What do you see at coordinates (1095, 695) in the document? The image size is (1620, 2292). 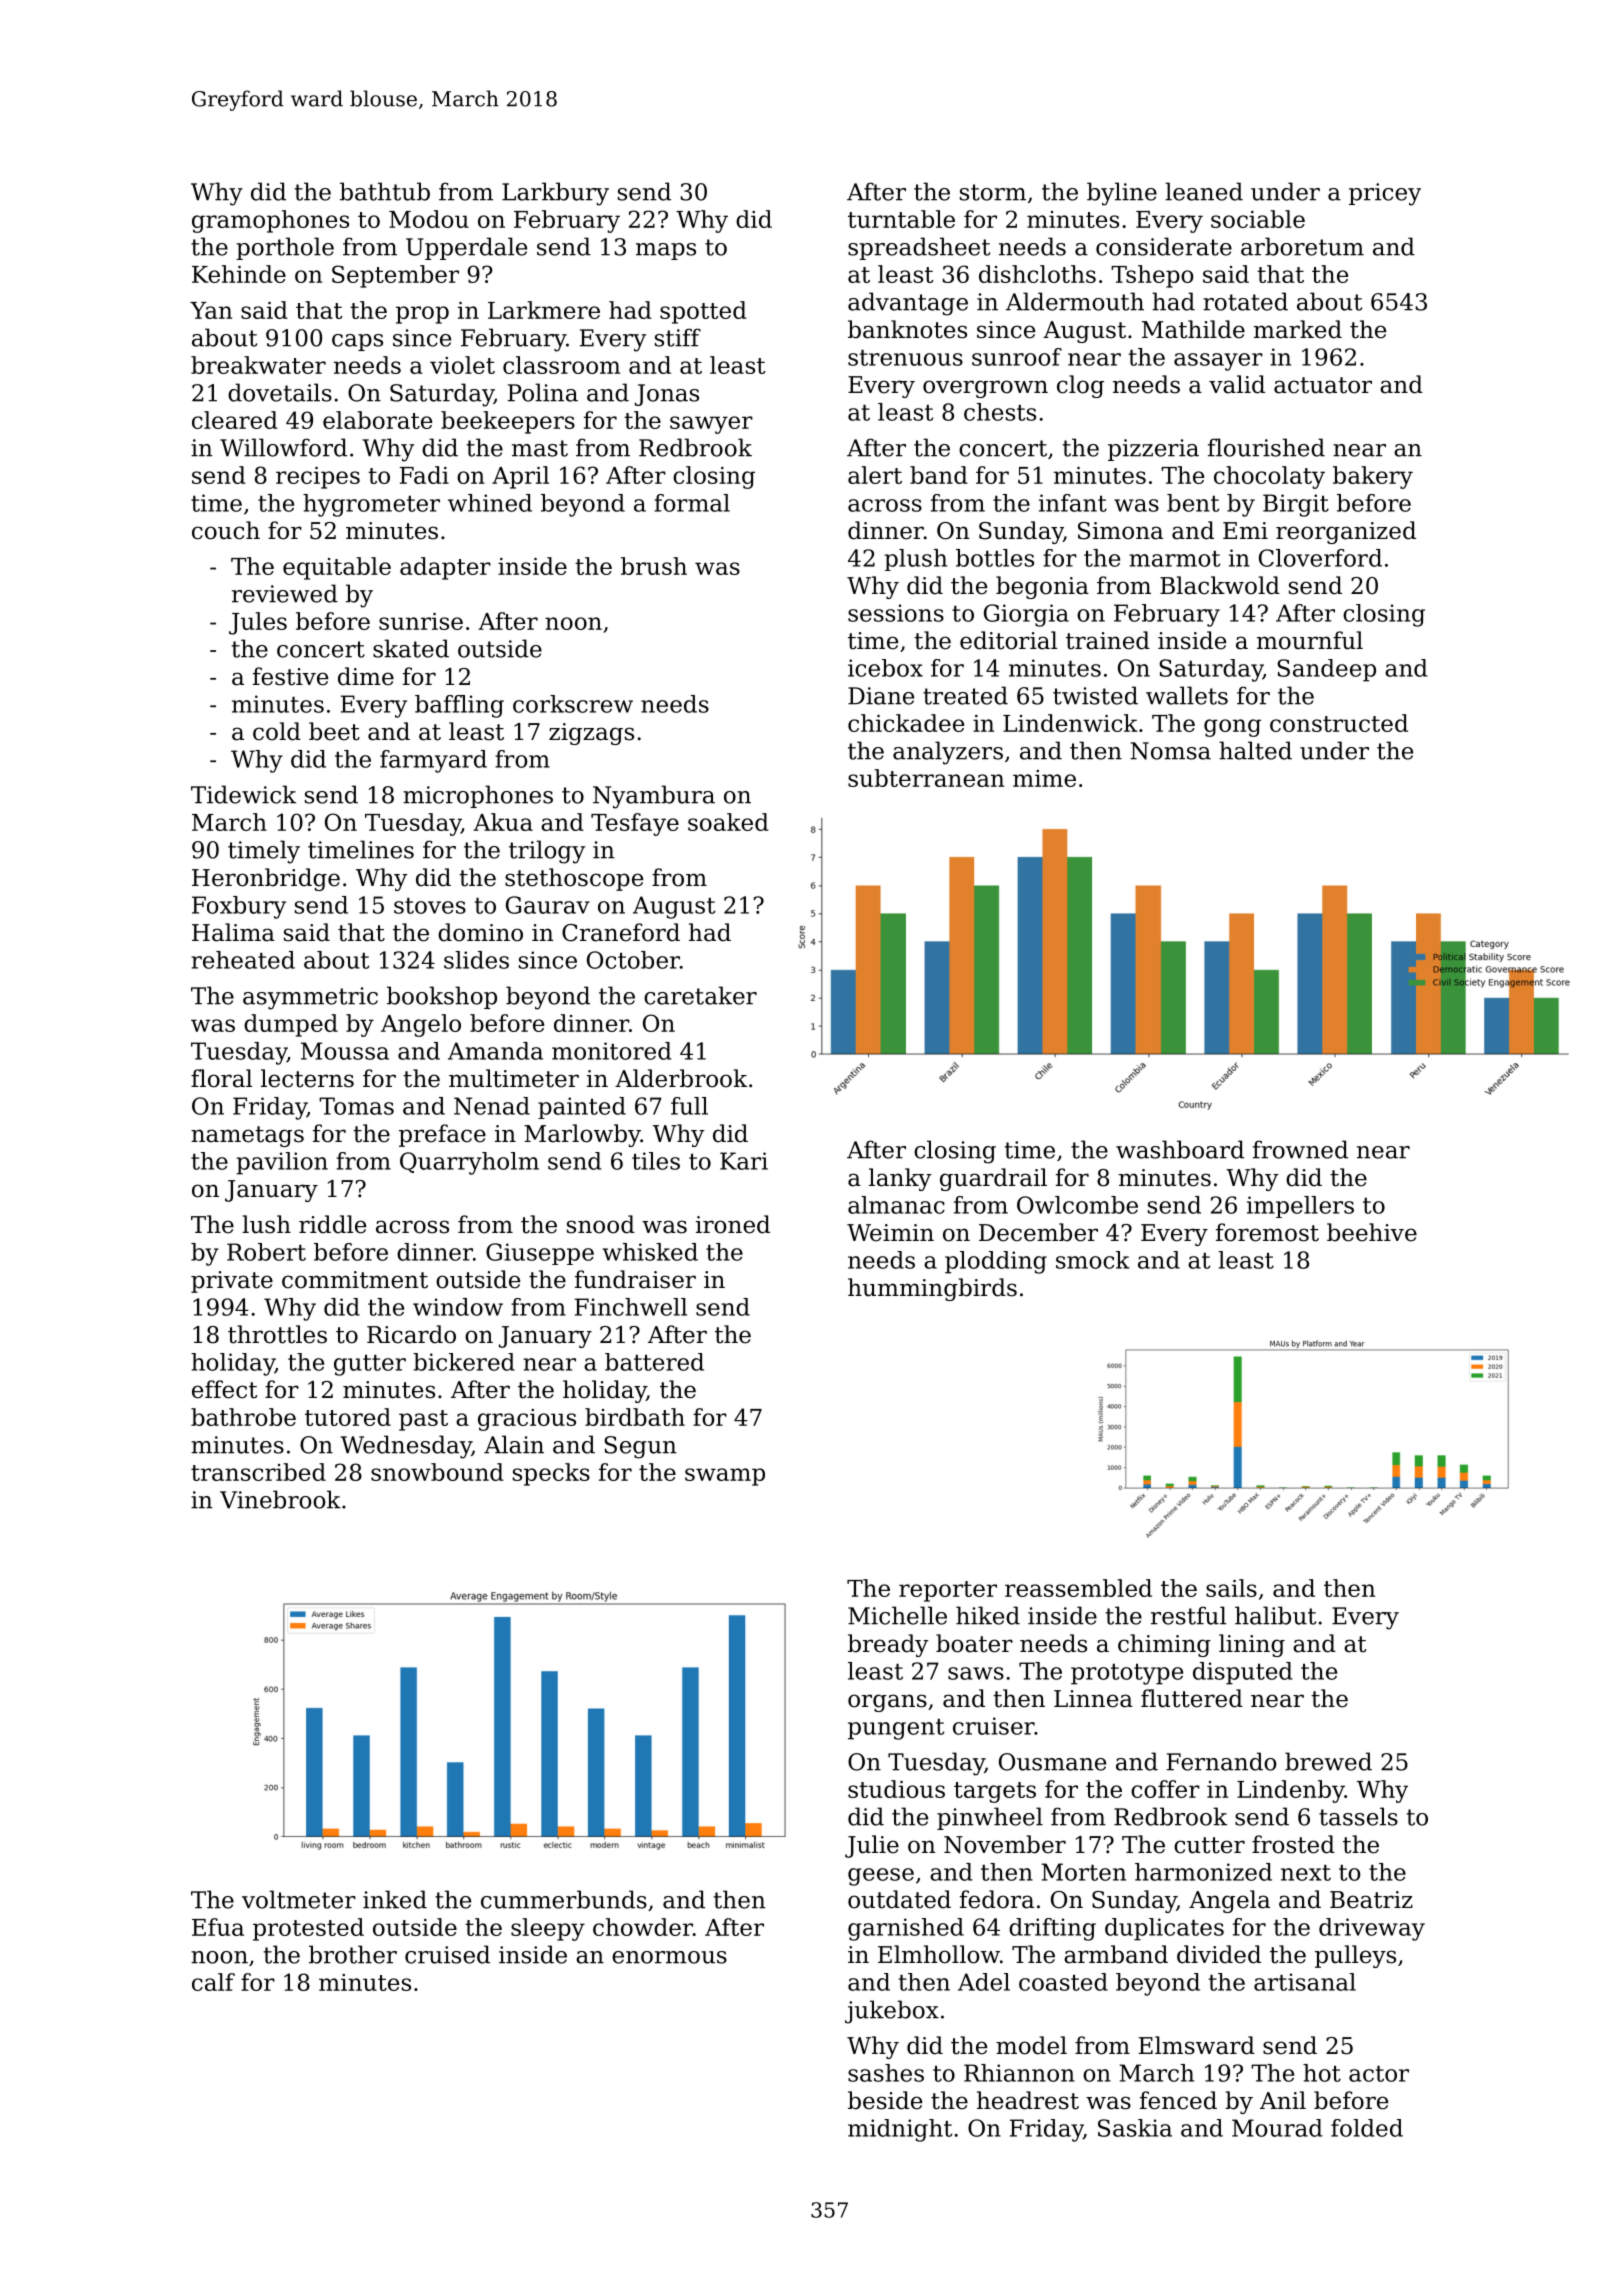 I see `twisted` at bounding box center [1095, 695].
